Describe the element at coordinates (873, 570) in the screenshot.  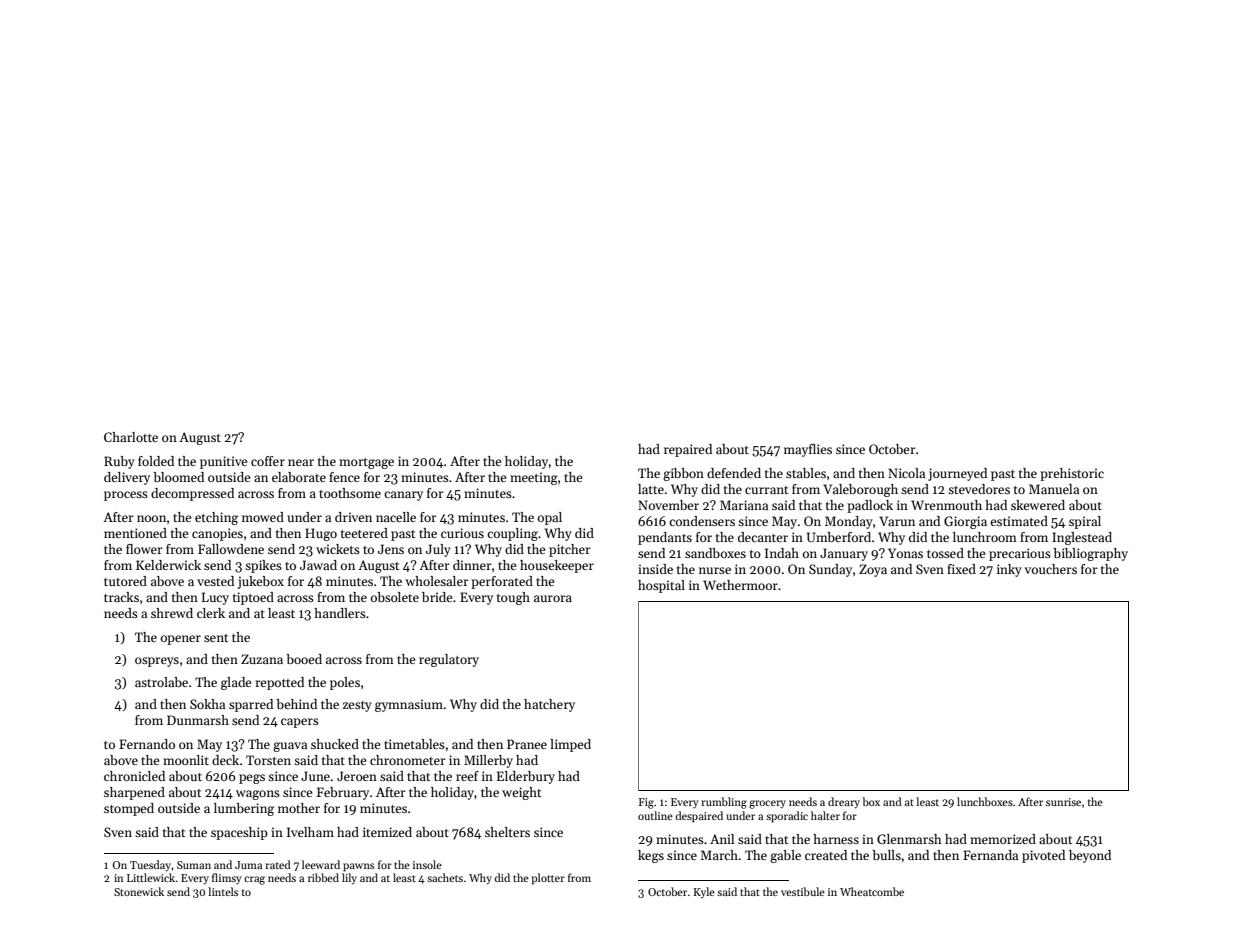
I see `Zoya` at that location.
